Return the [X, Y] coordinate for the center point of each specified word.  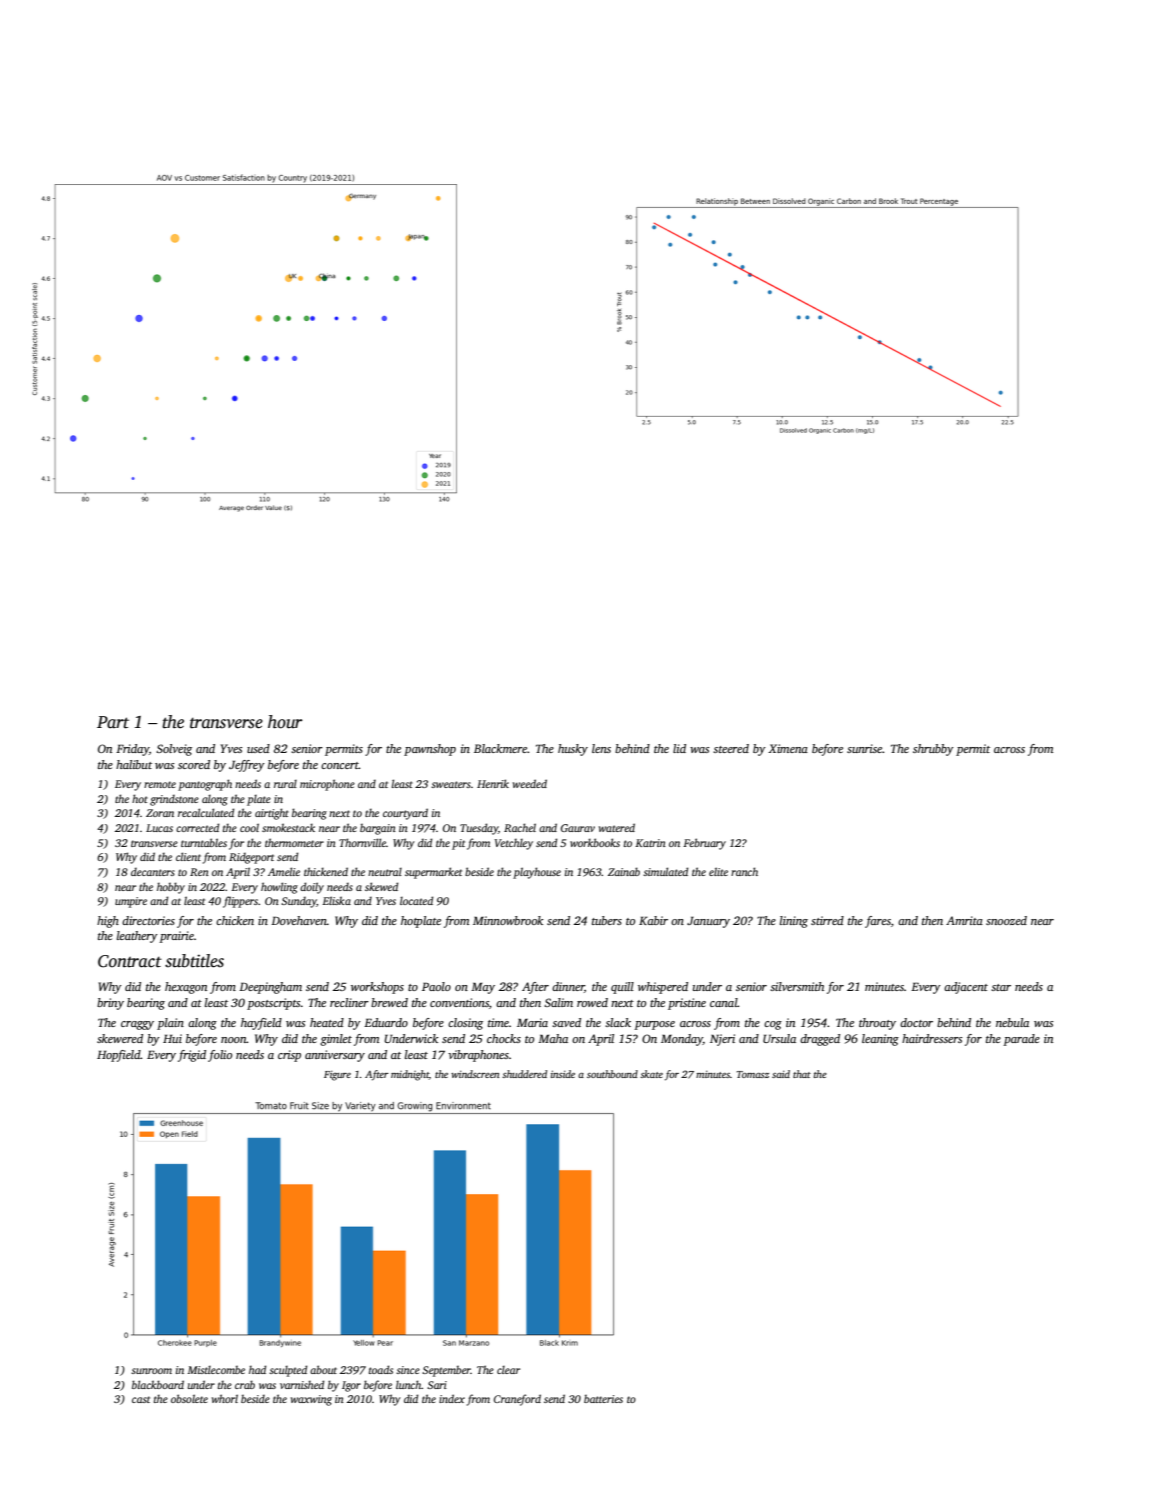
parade [1021, 1040]
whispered [663, 988]
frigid [192, 1056]
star [1001, 987]
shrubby [933, 750]
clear [508, 1370]
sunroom [151, 1371]
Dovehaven [299, 920]
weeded [530, 783]
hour [285, 722]
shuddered [524, 1074]
